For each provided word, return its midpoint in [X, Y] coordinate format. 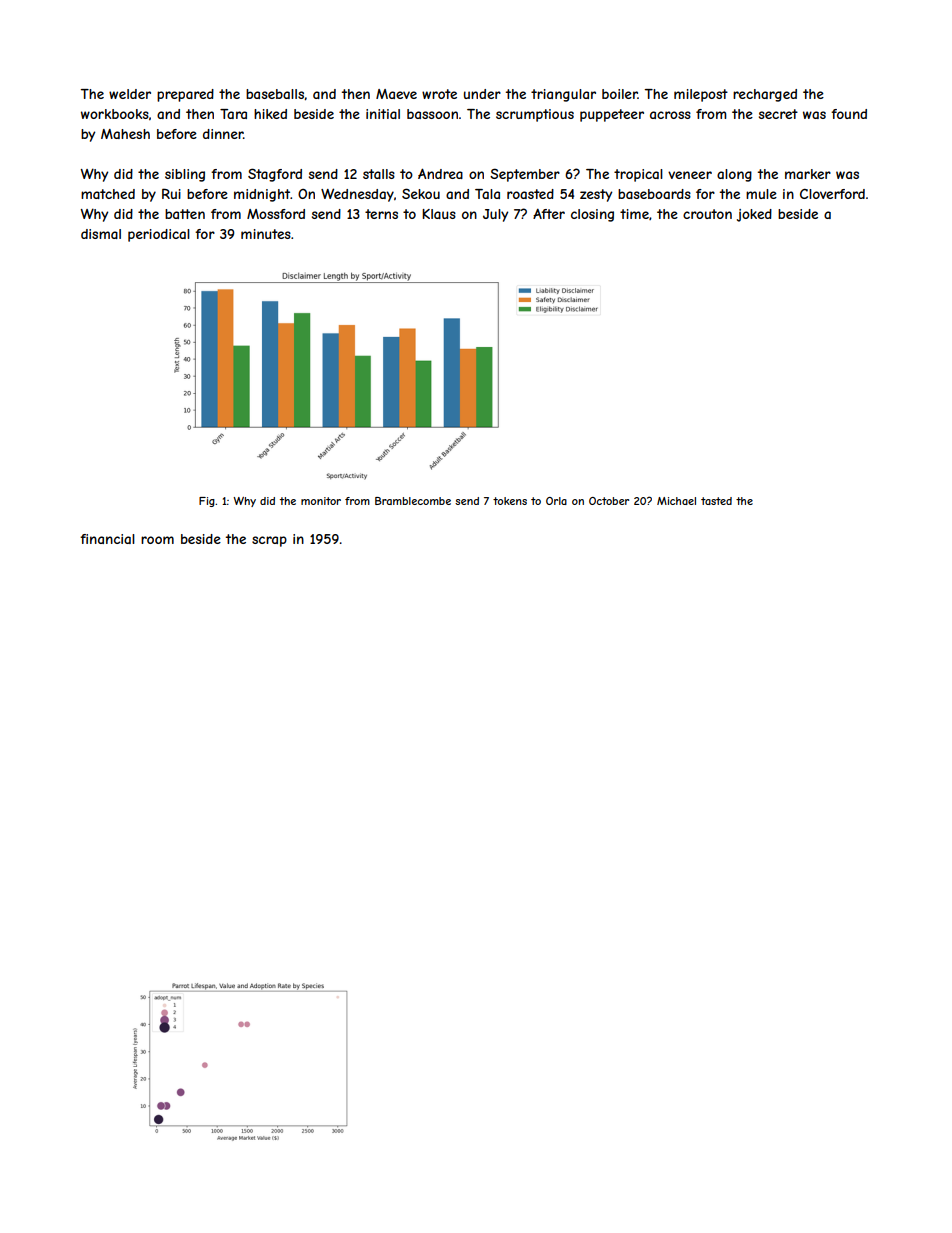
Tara [233, 114]
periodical [159, 235]
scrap [269, 541]
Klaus [439, 214]
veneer [690, 175]
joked [754, 215]
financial [107, 539]
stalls [379, 174]
